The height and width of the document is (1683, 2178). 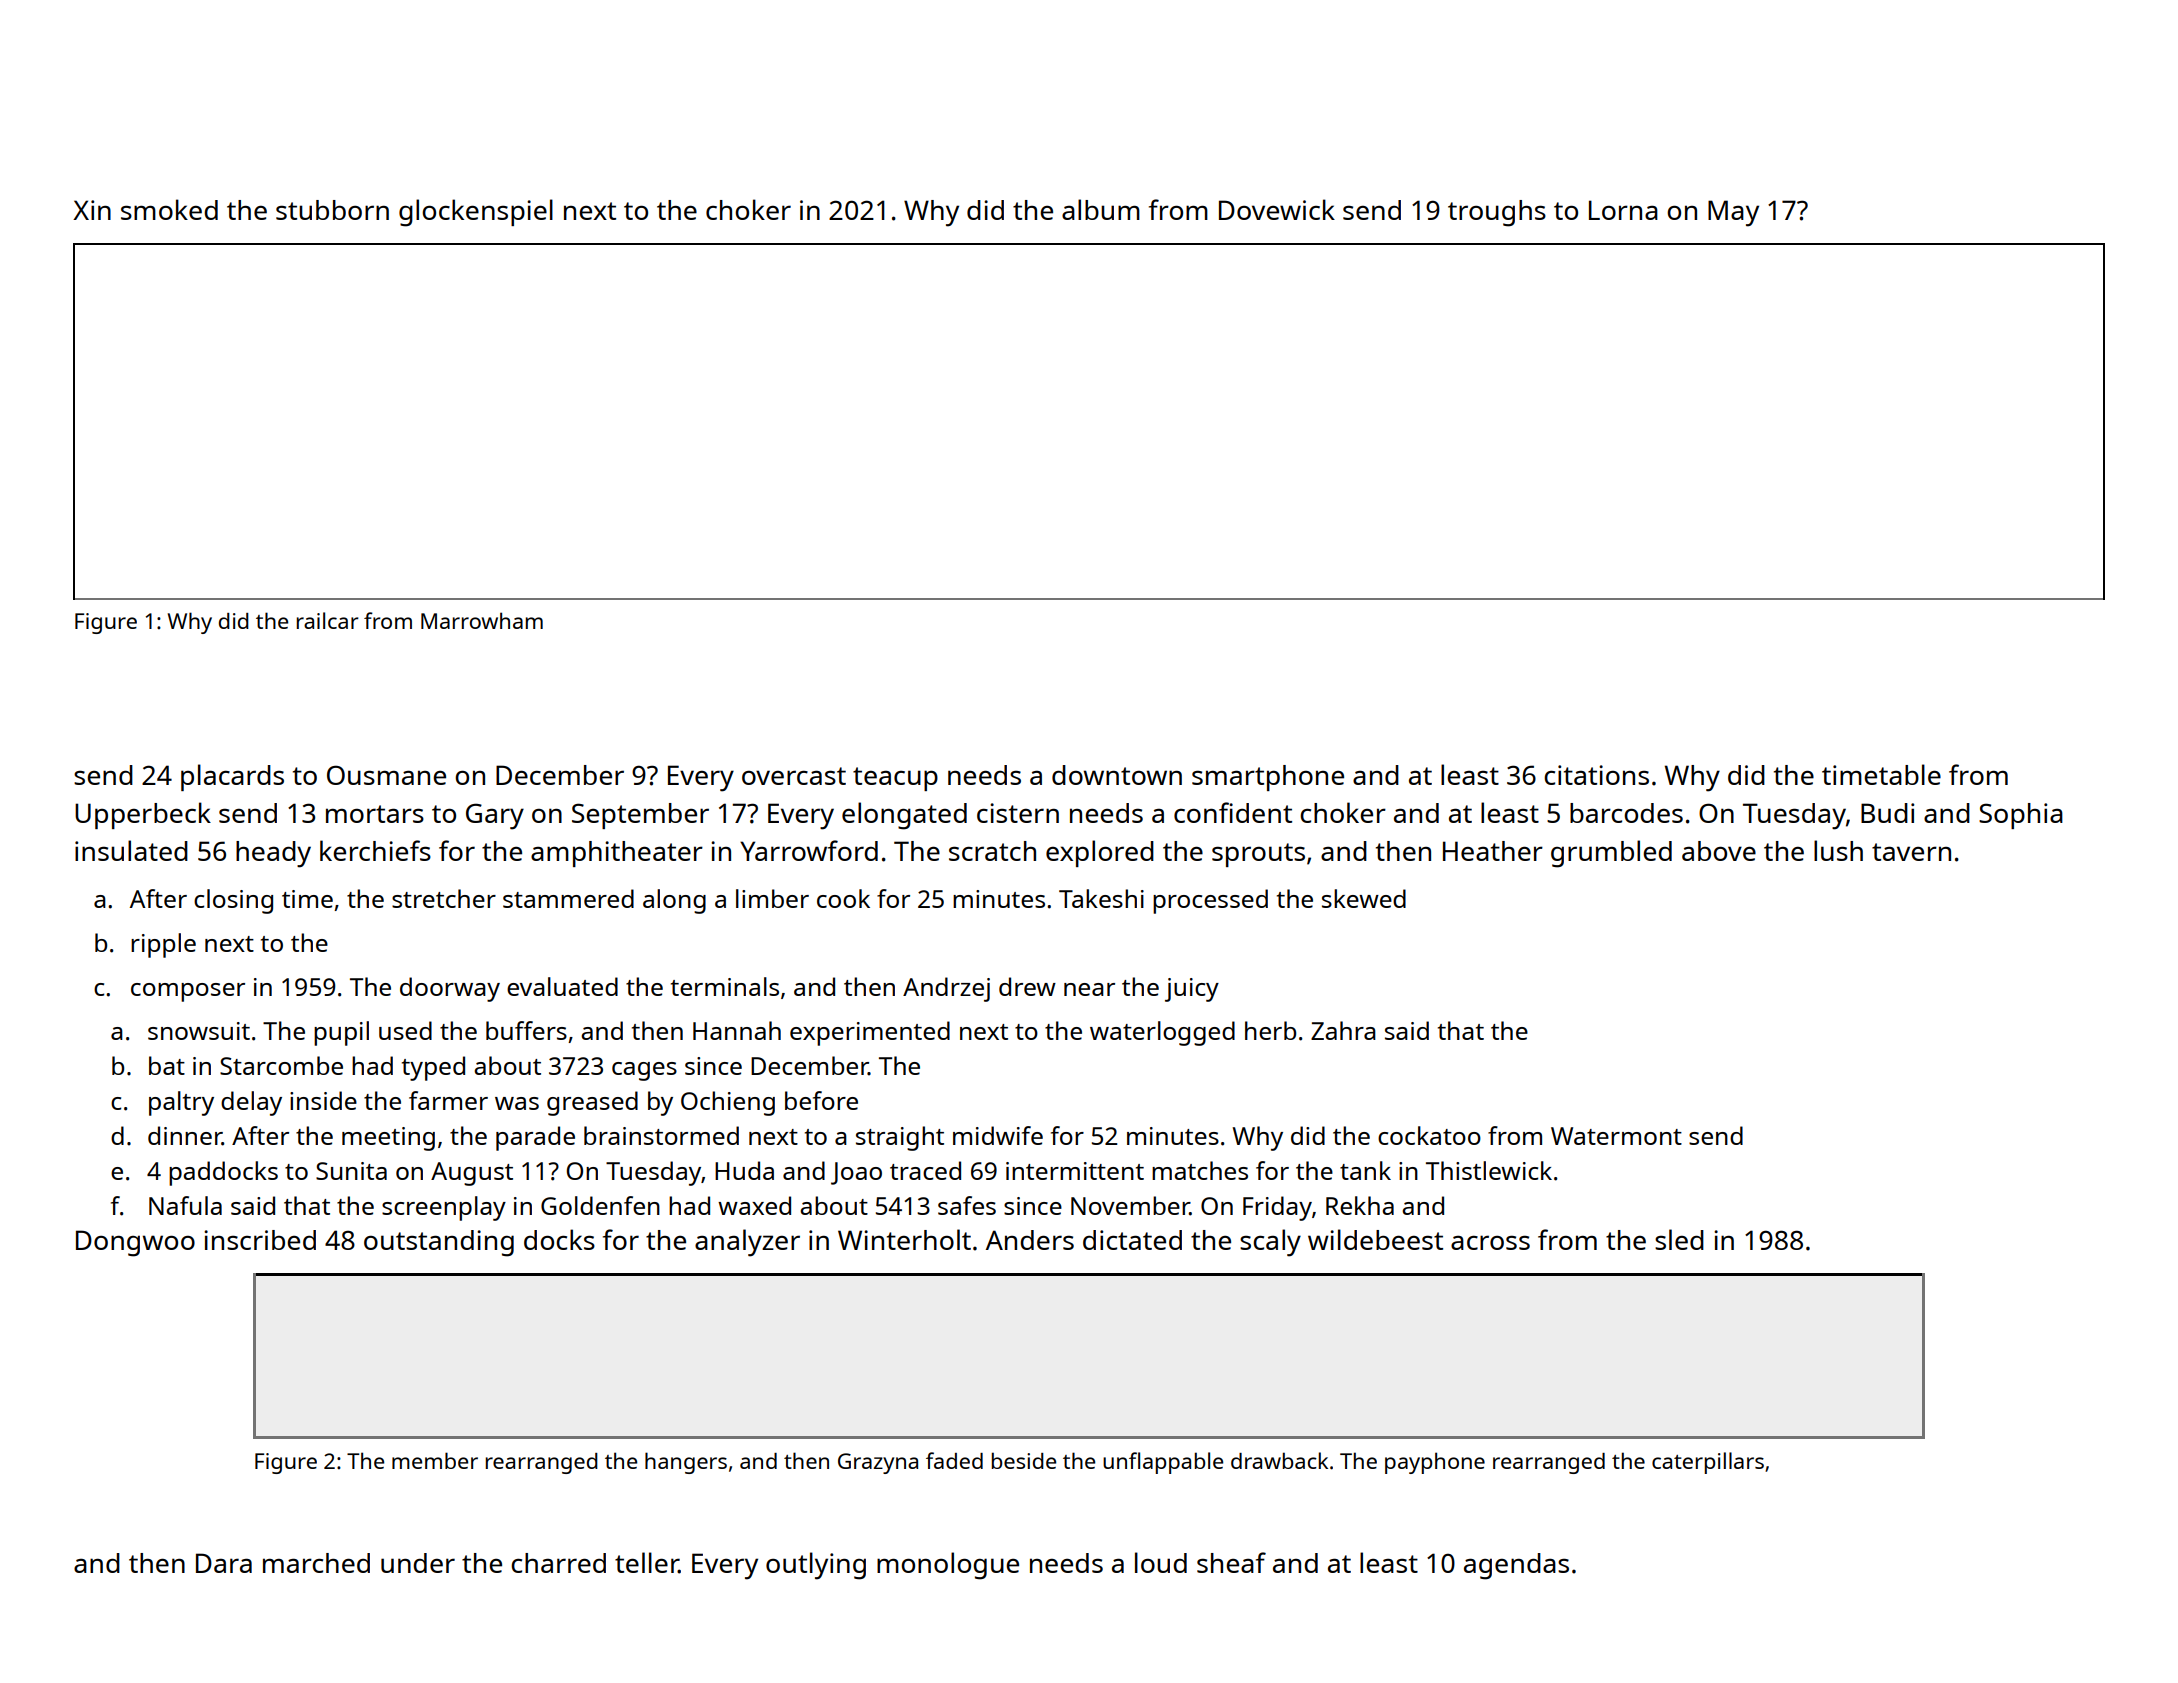 I want to click on album, so click(x=1101, y=209).
